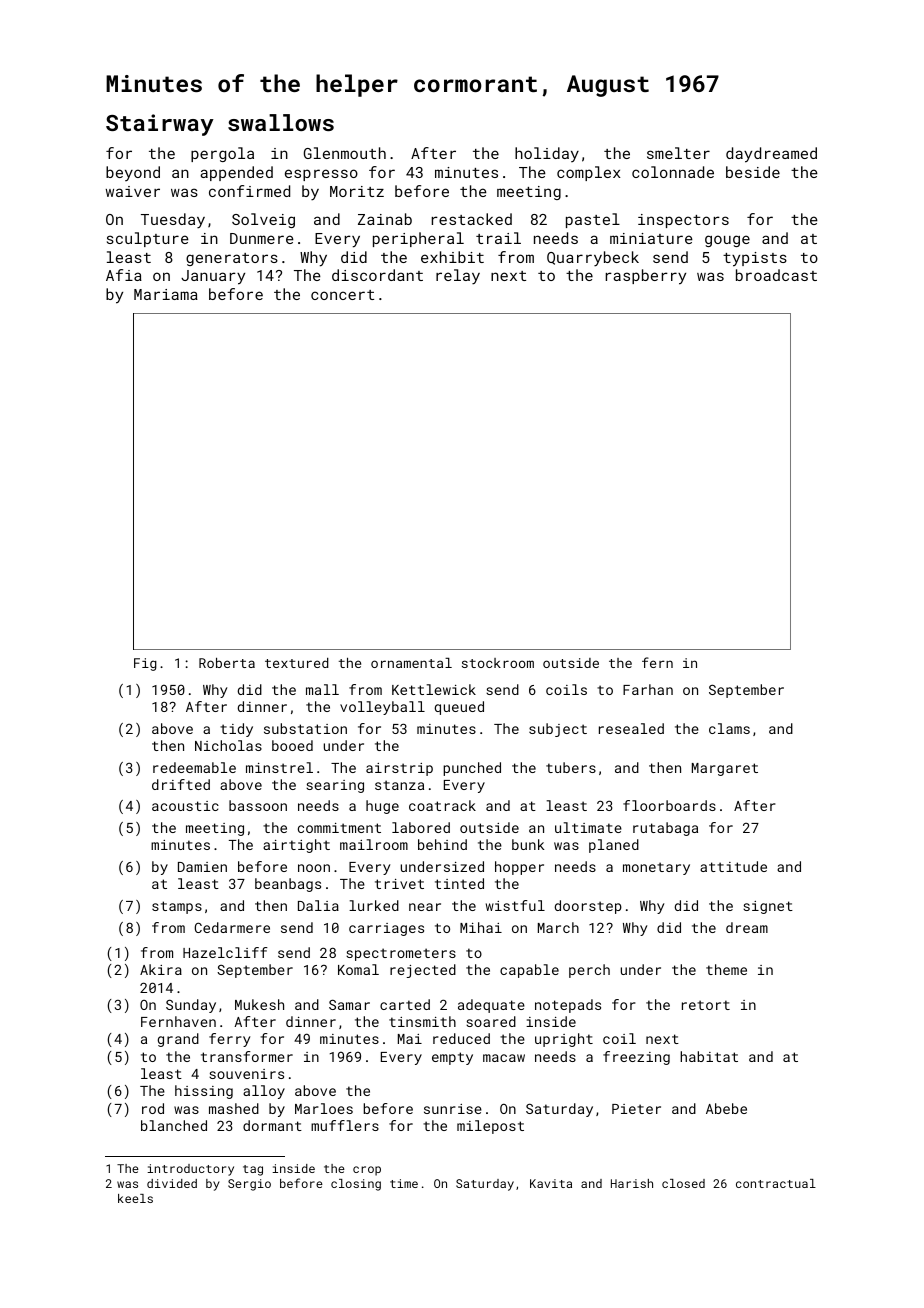 This image has width=924, height=1308. What do you see at coordinates (249, 1185) in the image?
I see `Sergio` at bounding box center [249, 1185].
